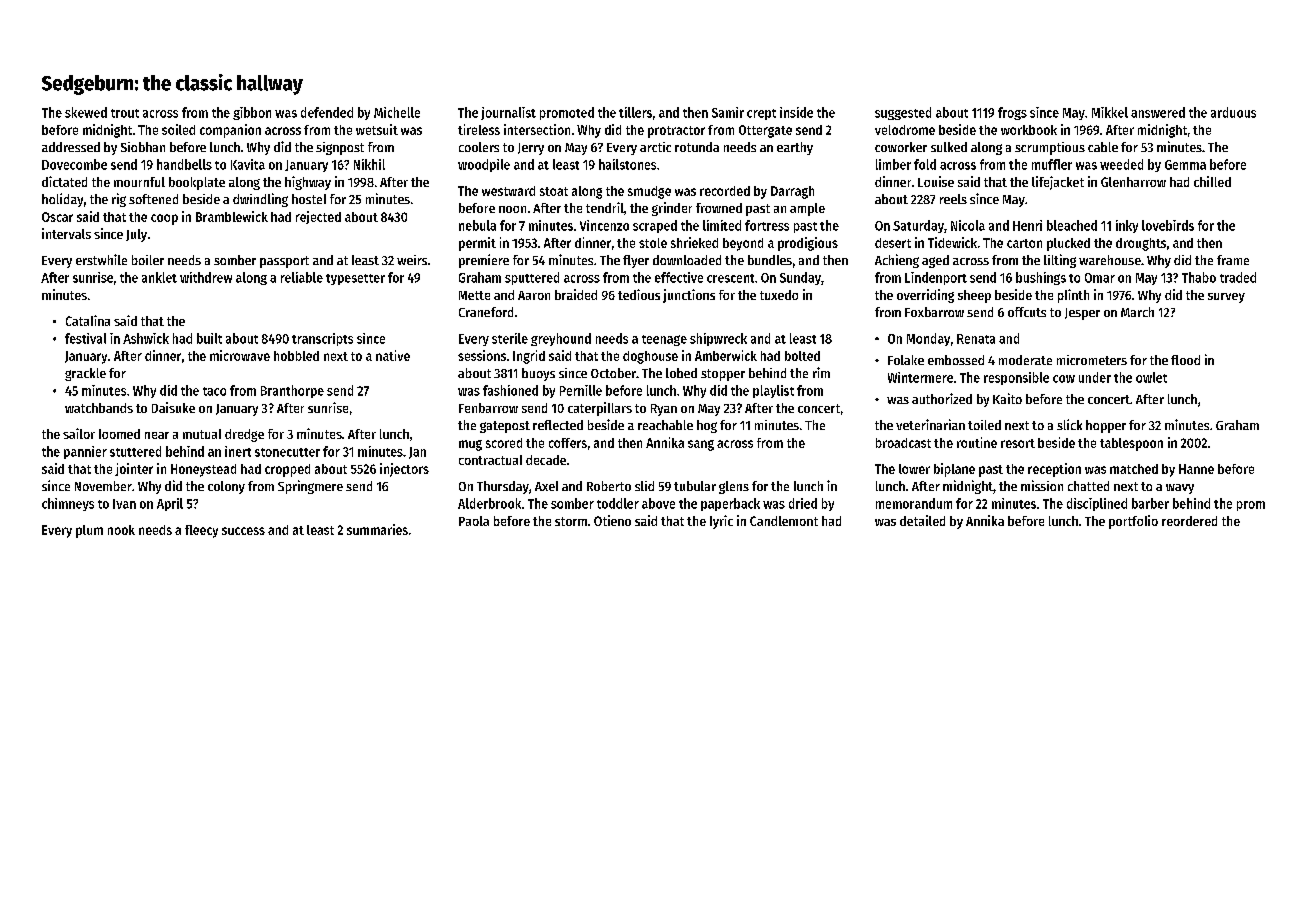  Describe the element at coordinates (707, 426) in the screenshot. I see `hog` at that location.
